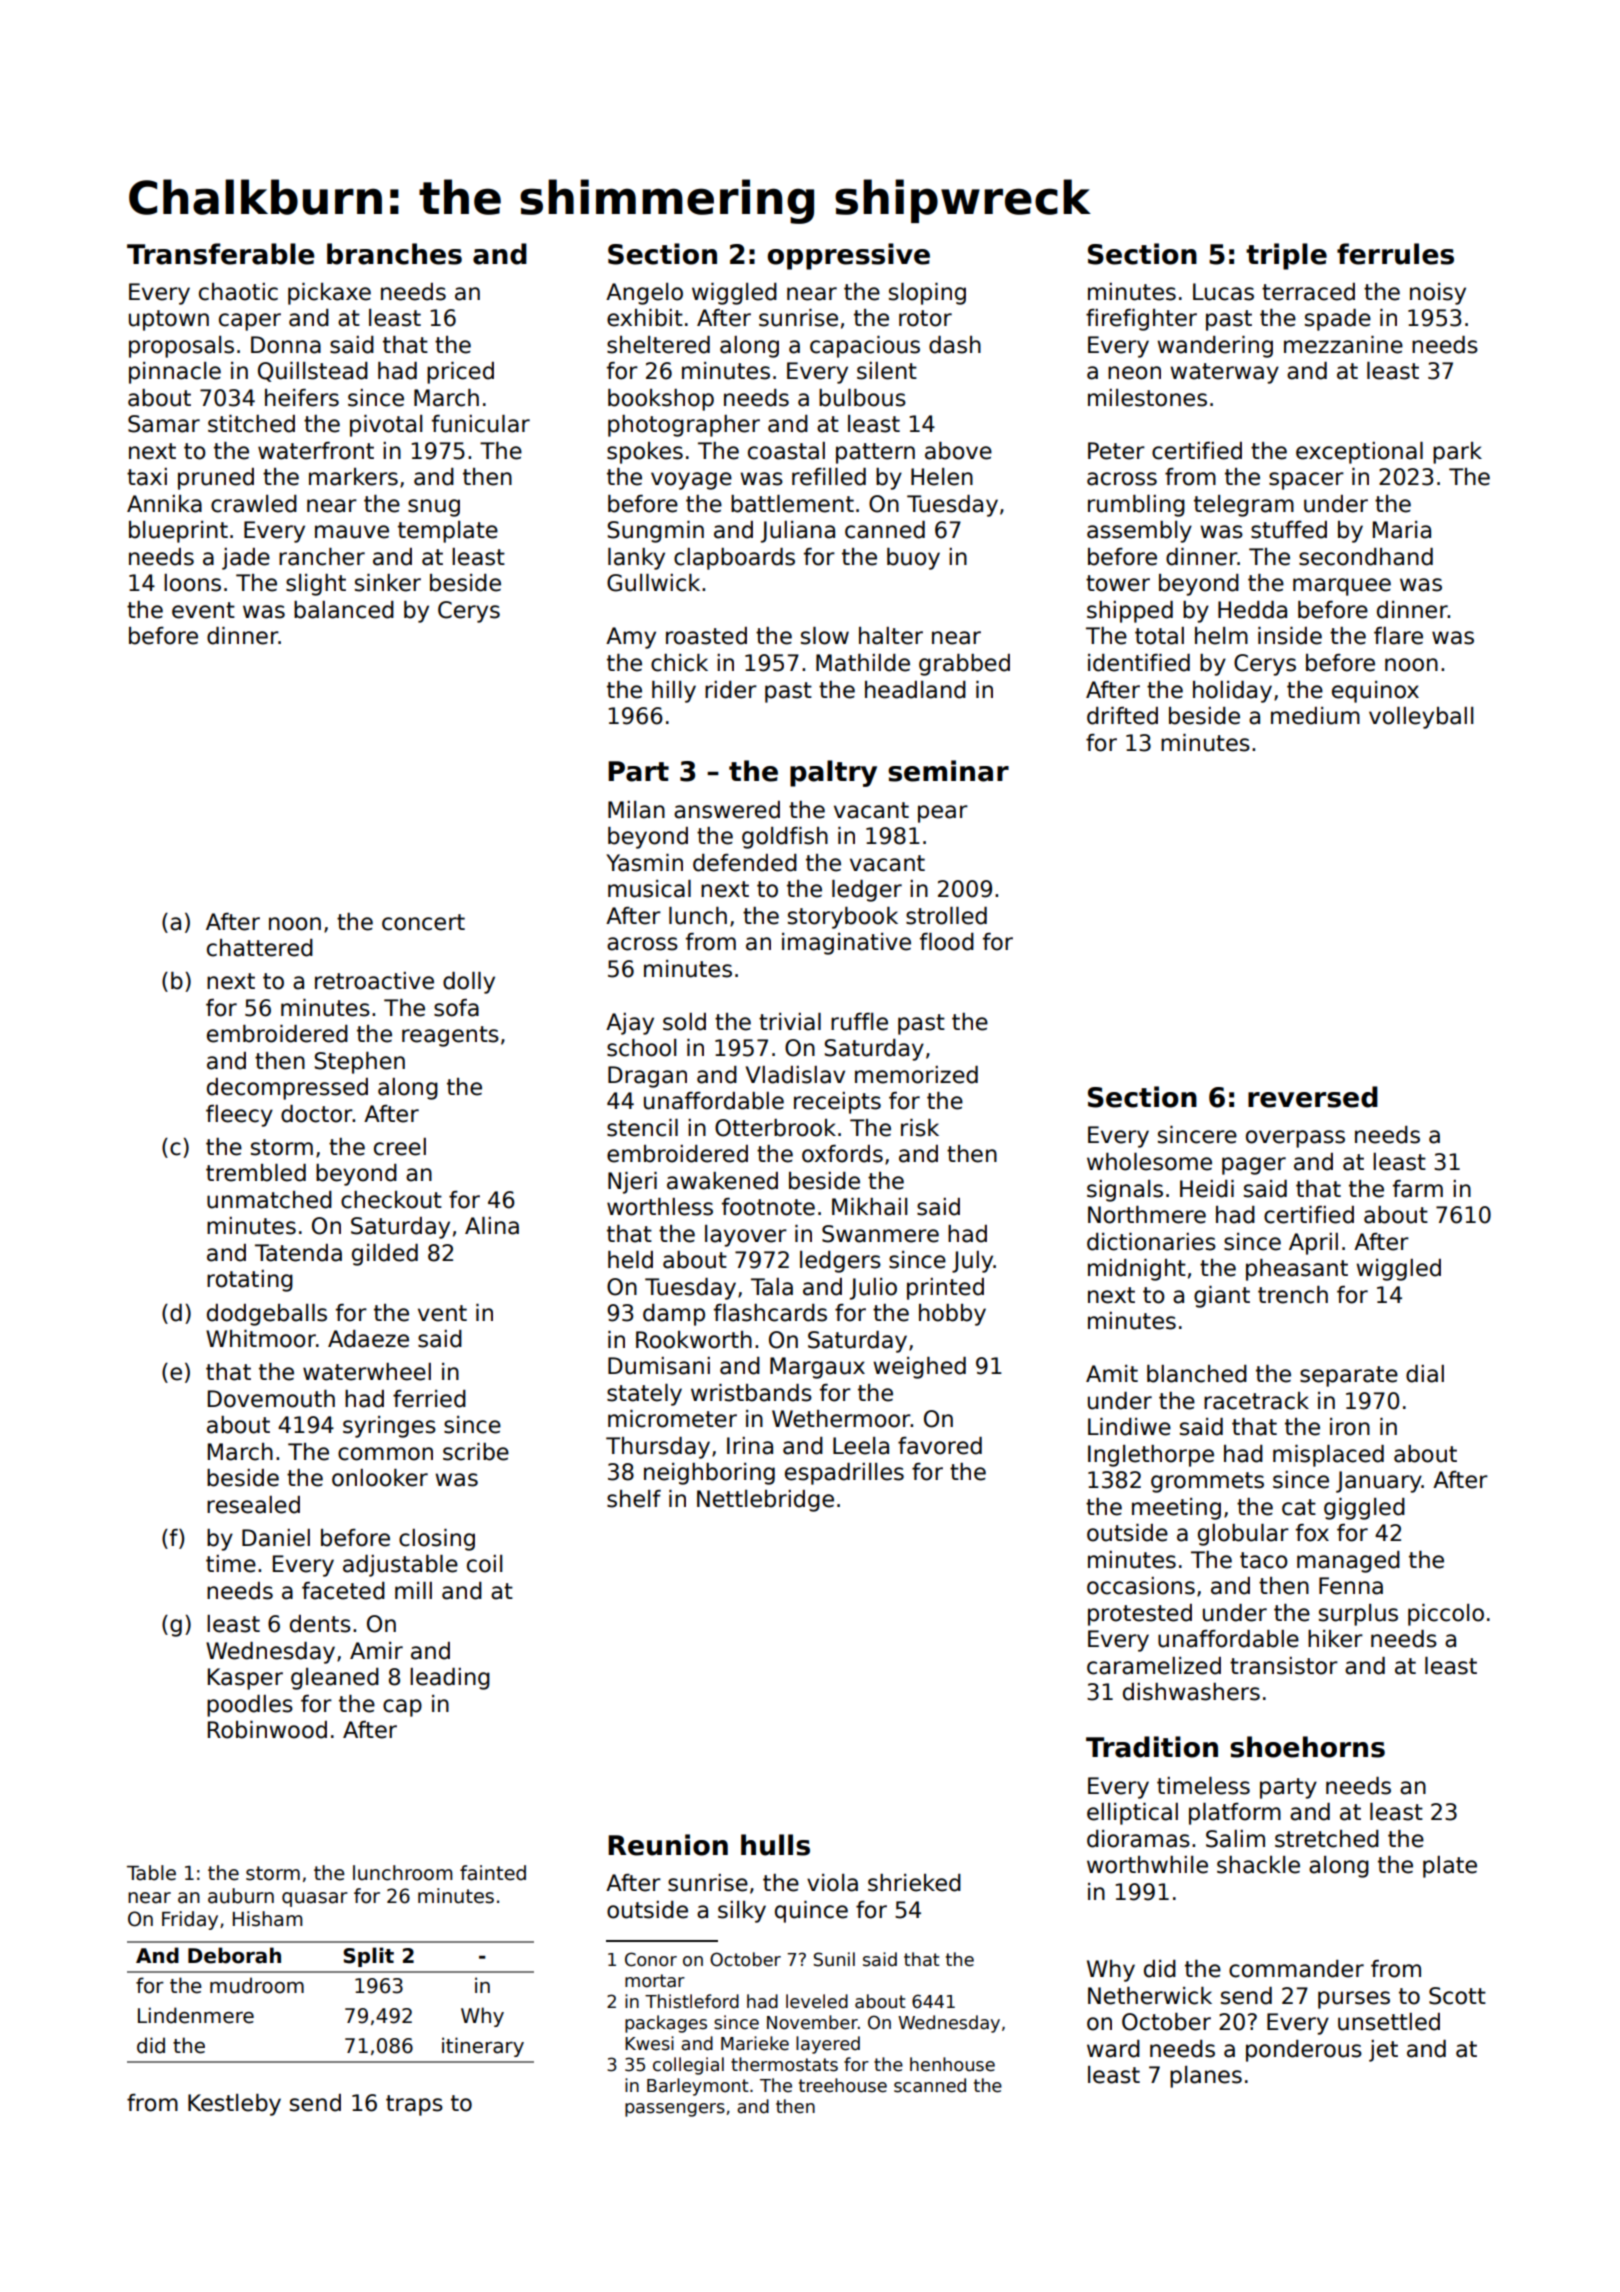 The width and height of the screenshot is (1620, 2292). What do you see at coordinates (359, 1063) in the screenshot?
I see `Stephen` at bounding box center [359, 1063].
